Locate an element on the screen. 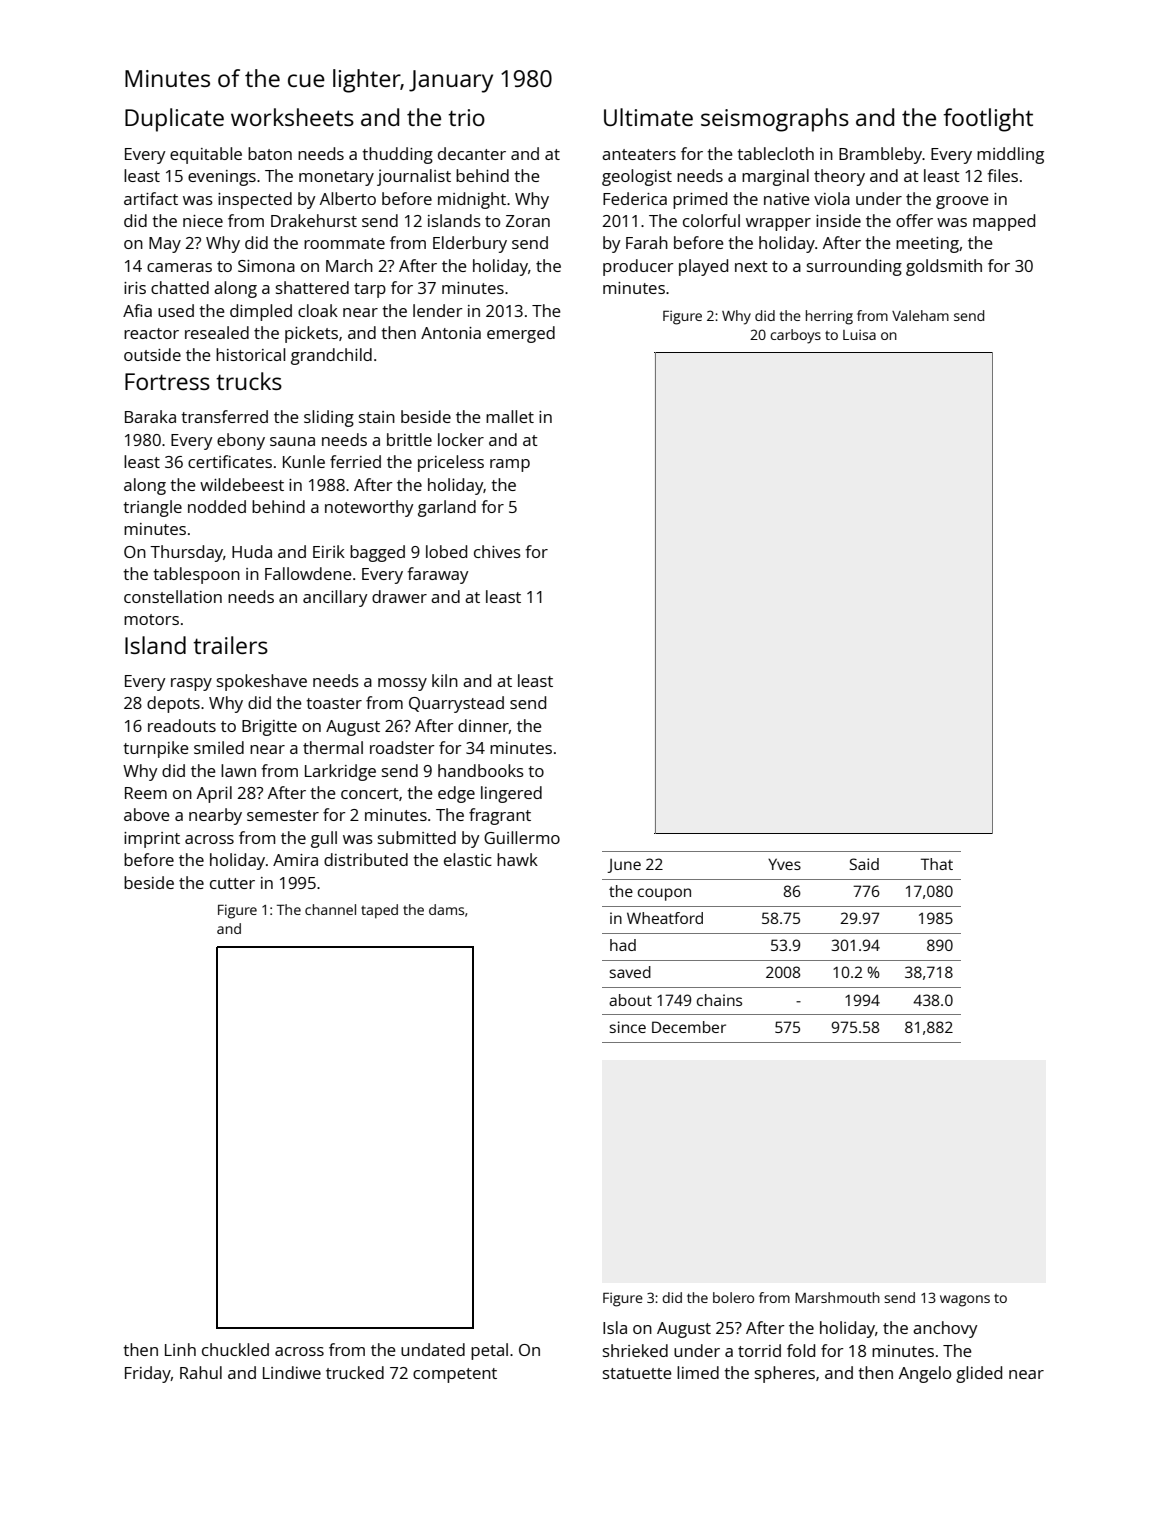  glided is located at coordinates (979, 1374).
